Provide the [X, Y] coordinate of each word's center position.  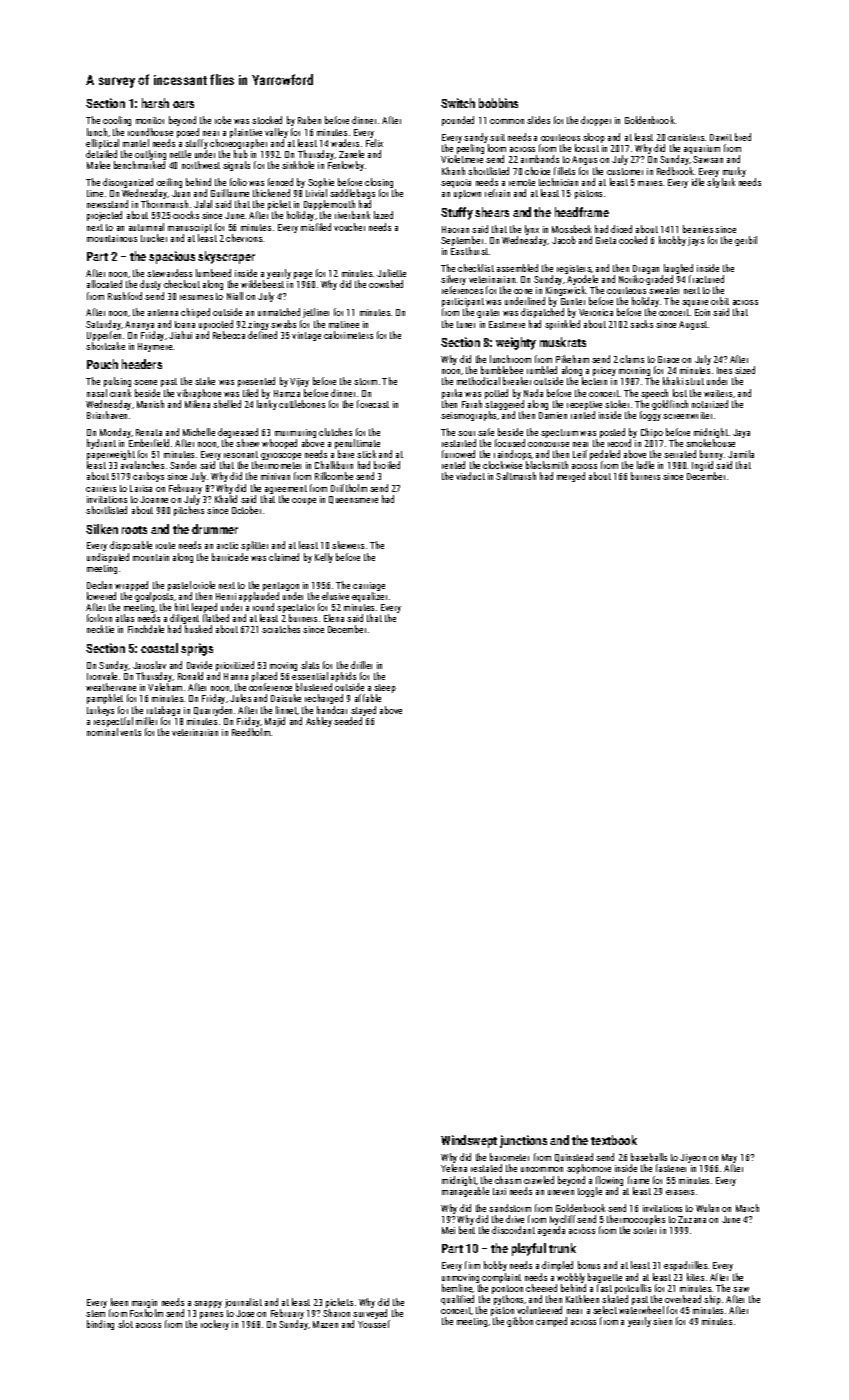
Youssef [374, 1324]
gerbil [746, 241]
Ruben [309, 120]
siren [662, 1321]
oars [183, 104]
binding [100, 1325]
